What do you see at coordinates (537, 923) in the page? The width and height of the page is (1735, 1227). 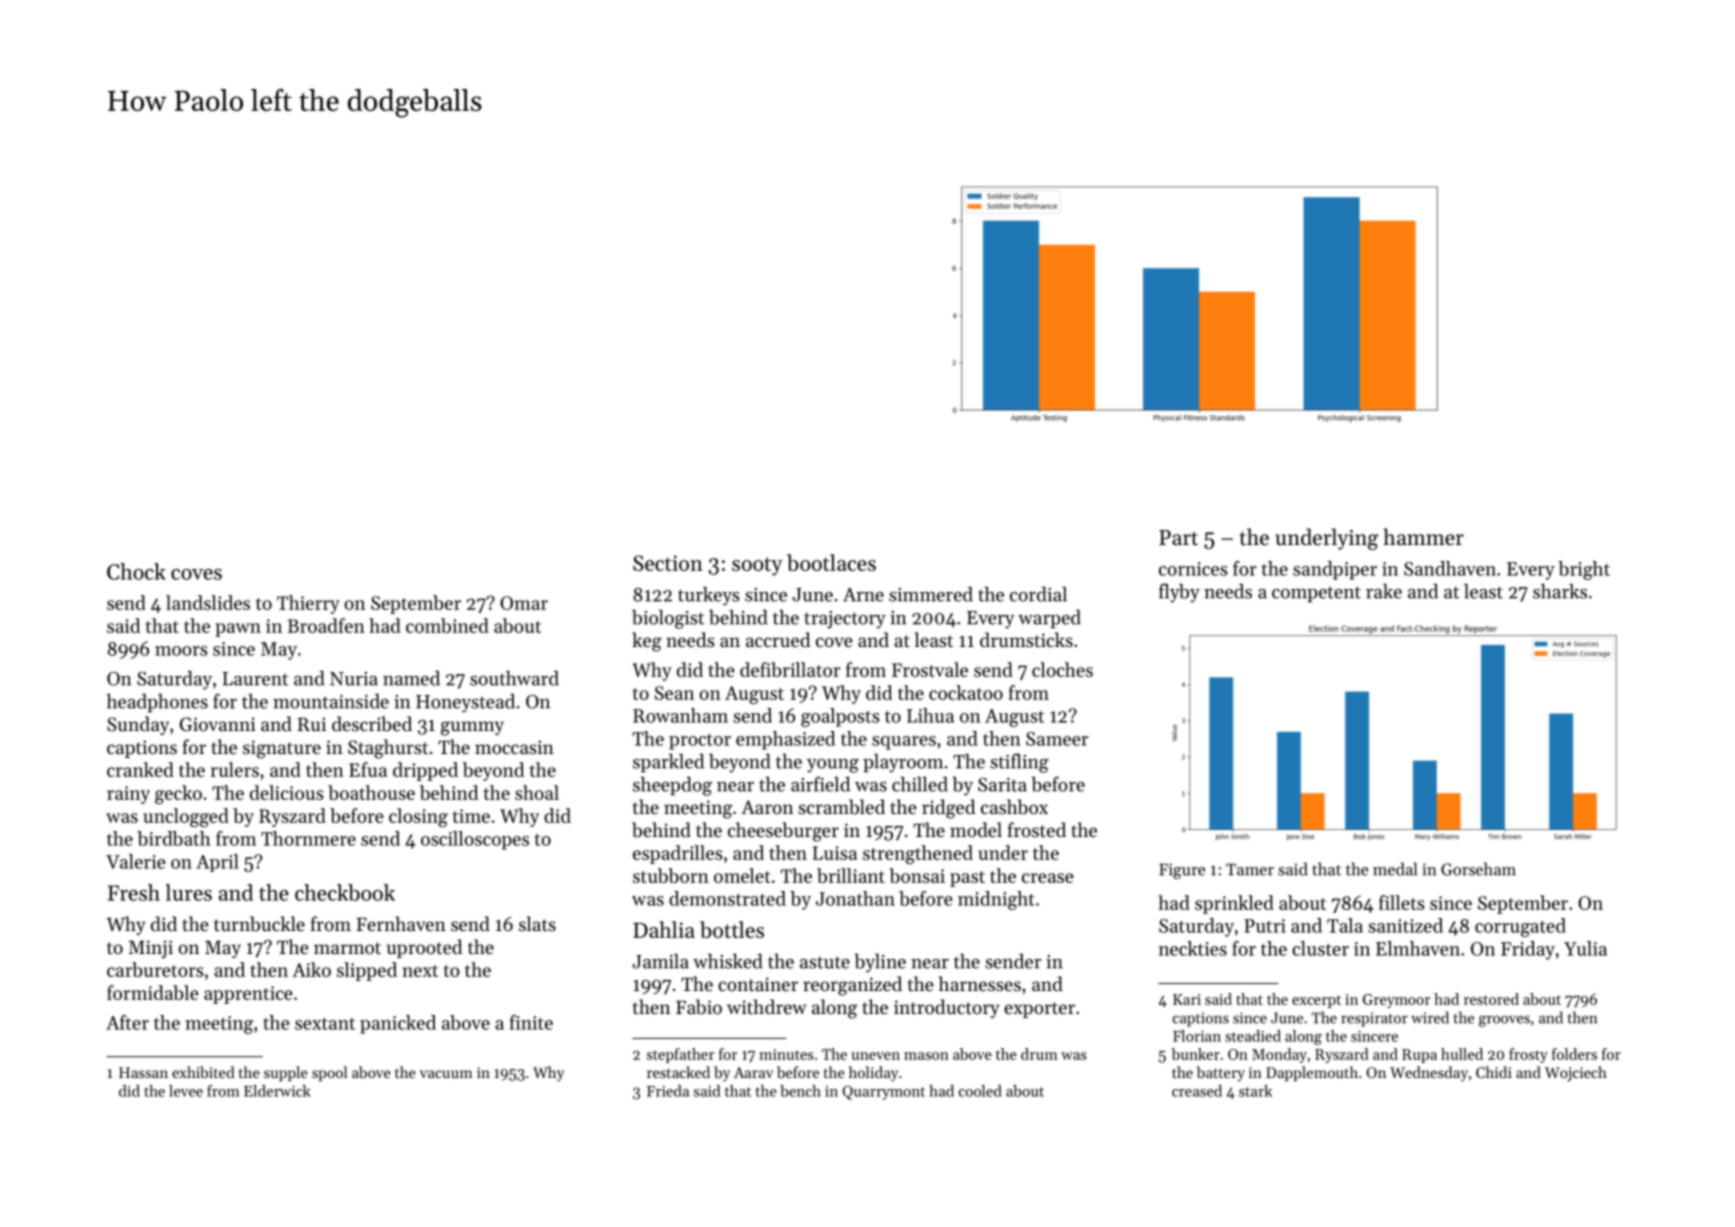 I see `slats` at bounding box center [537, 923].
